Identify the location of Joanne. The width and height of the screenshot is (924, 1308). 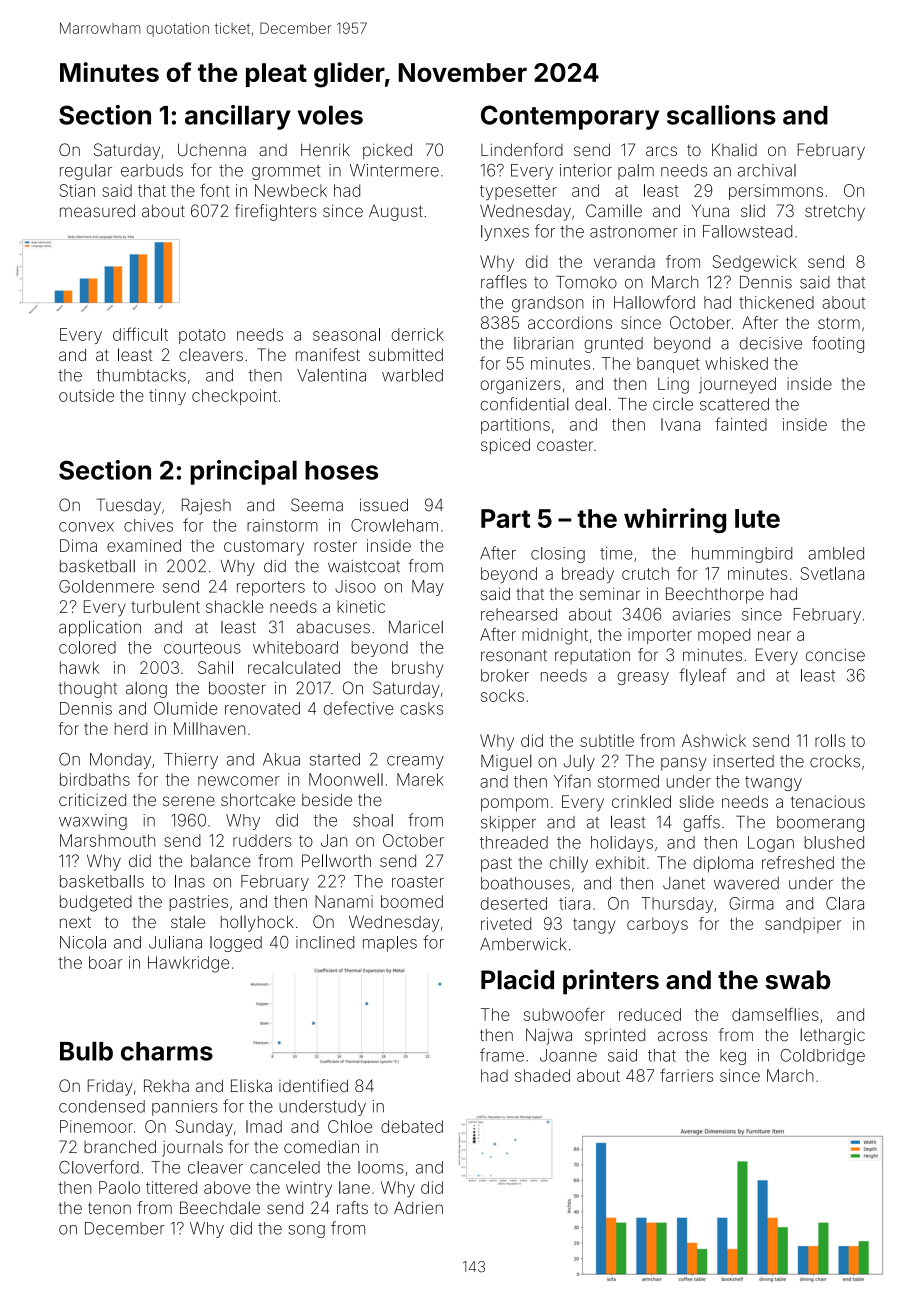
(568, 1055).
